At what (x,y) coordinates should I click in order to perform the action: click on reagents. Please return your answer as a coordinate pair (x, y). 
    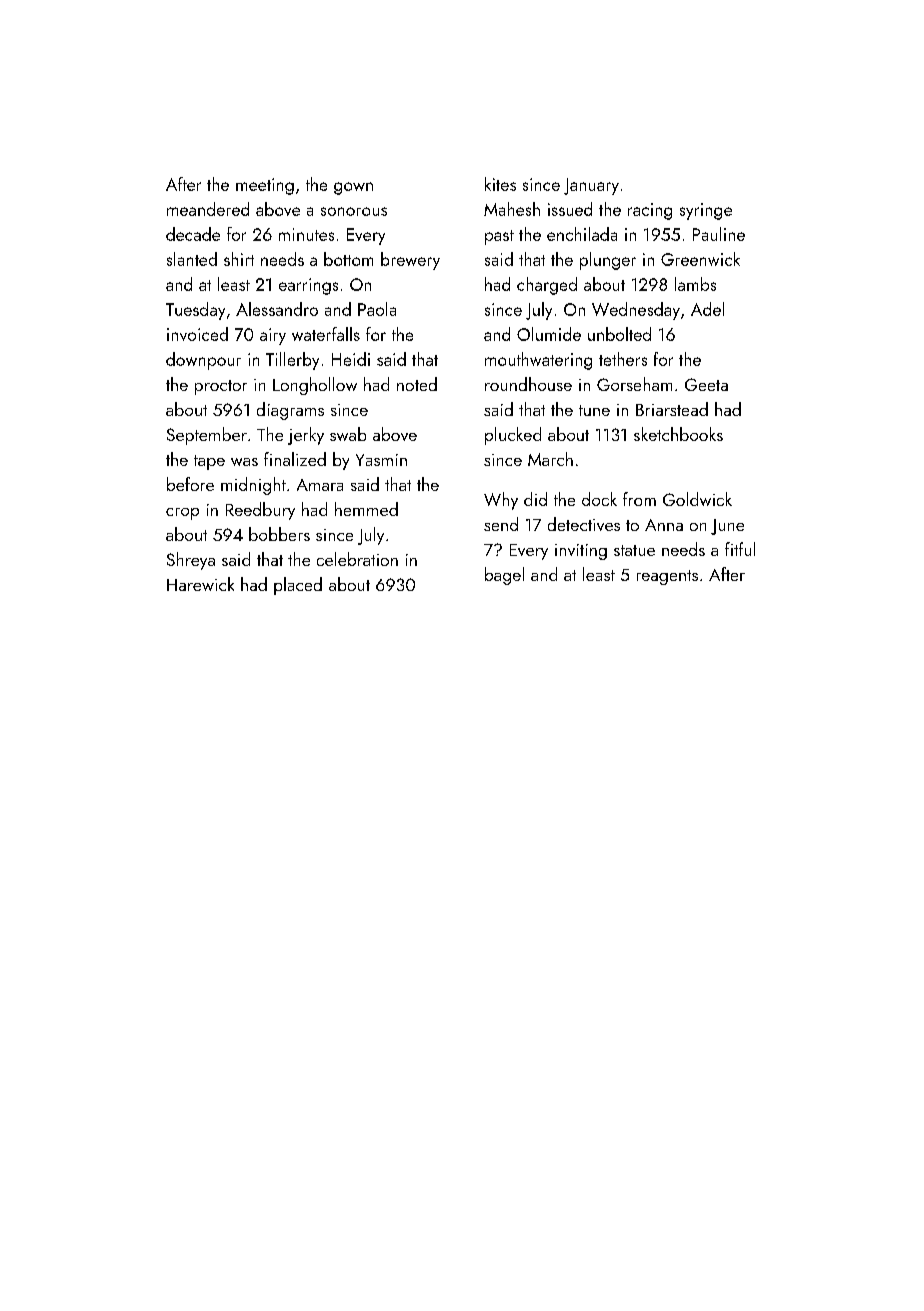
    Looking at the image, I should click on (667, 577).
